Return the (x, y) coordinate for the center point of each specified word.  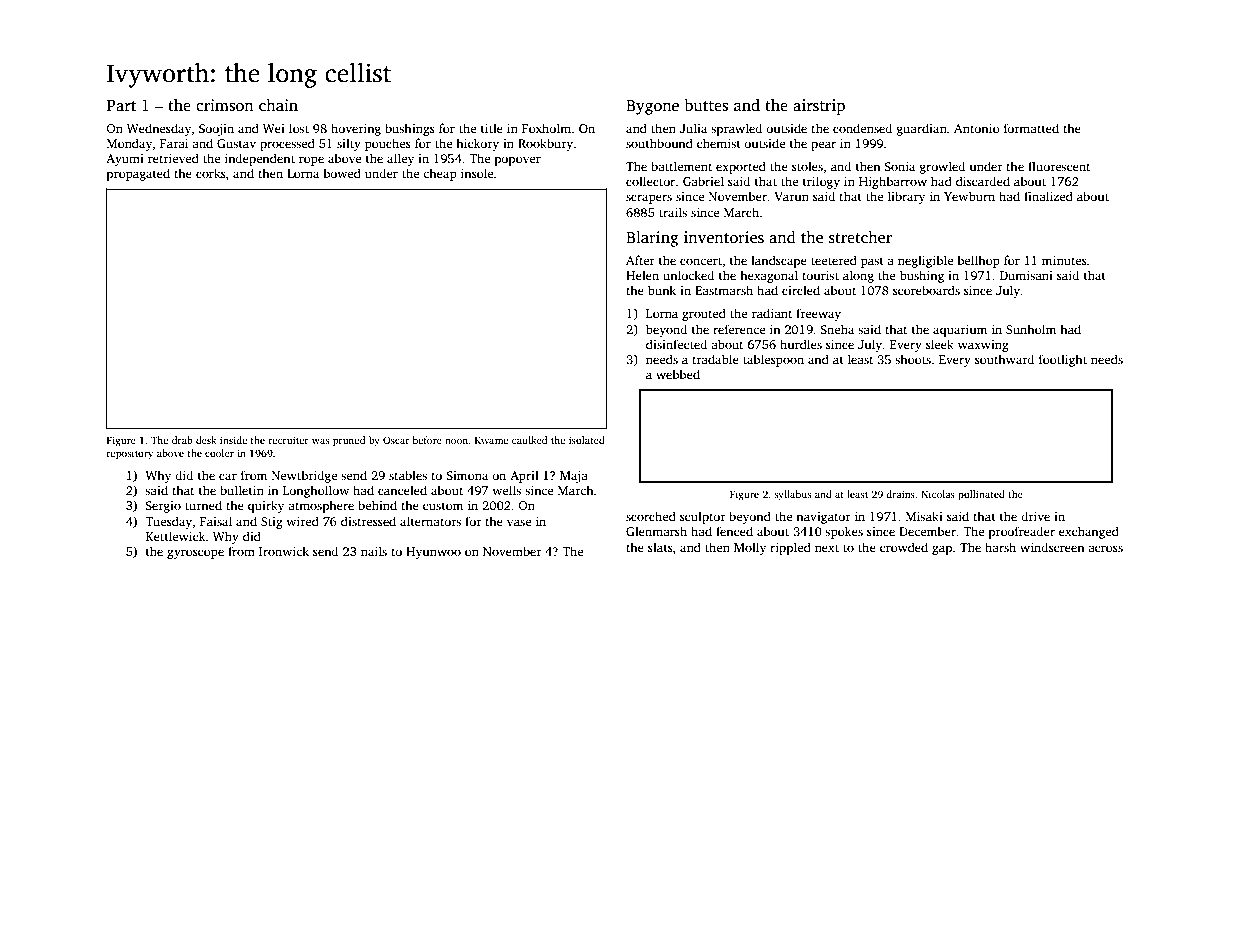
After (640, 260)
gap (942, 550)
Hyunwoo (433, 553)
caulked (529, 440)
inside (233, 440)
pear (823, 146)
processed (287, 144)
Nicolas (938, 494)
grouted (704, 314)
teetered (834, 260)
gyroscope (195, 554)
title (492, 128)
